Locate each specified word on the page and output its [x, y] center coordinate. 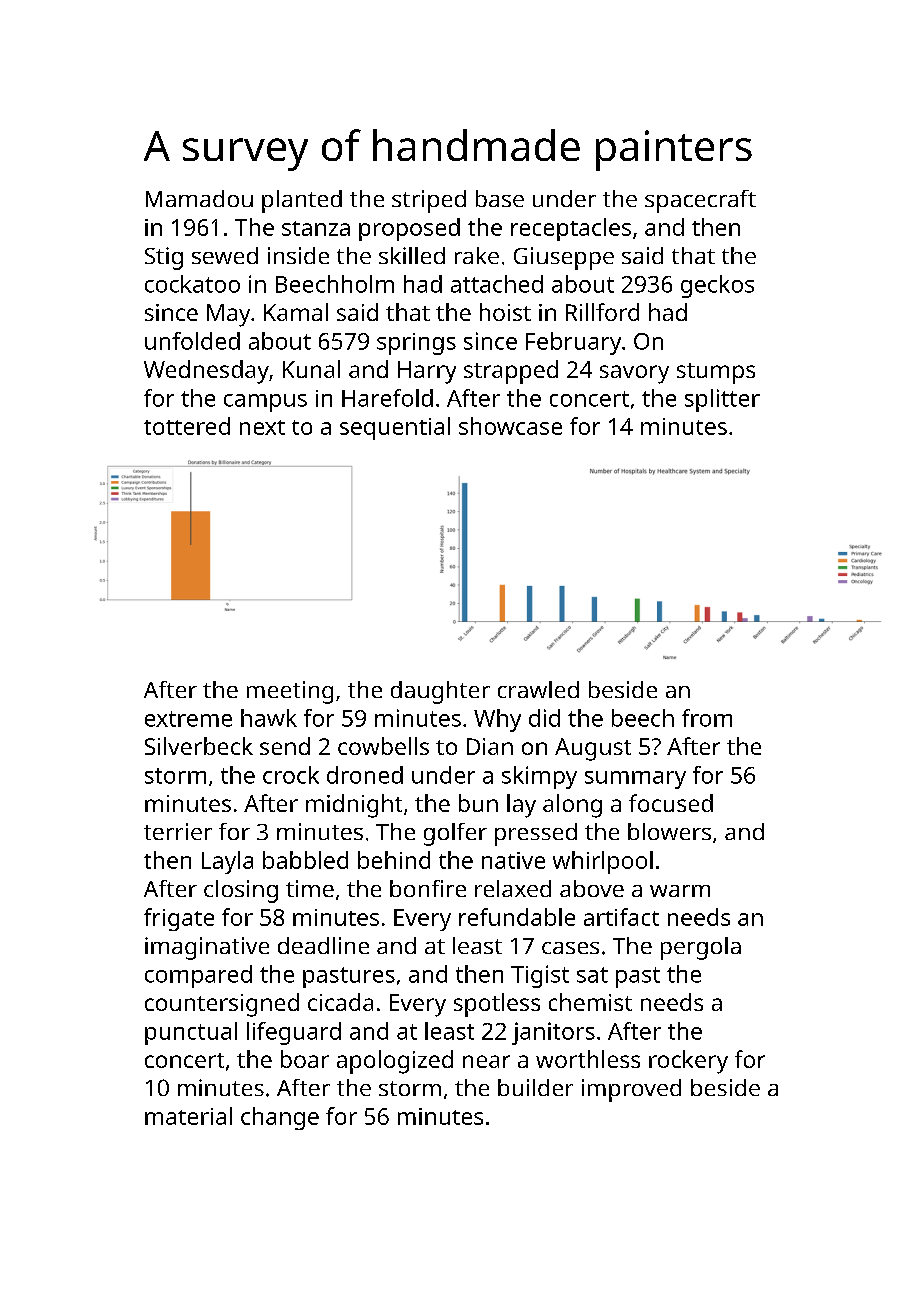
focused [671, 803]
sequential [395, 428]
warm [680, 891]
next [262, 427]
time [310, 888]
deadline [323, 945]
